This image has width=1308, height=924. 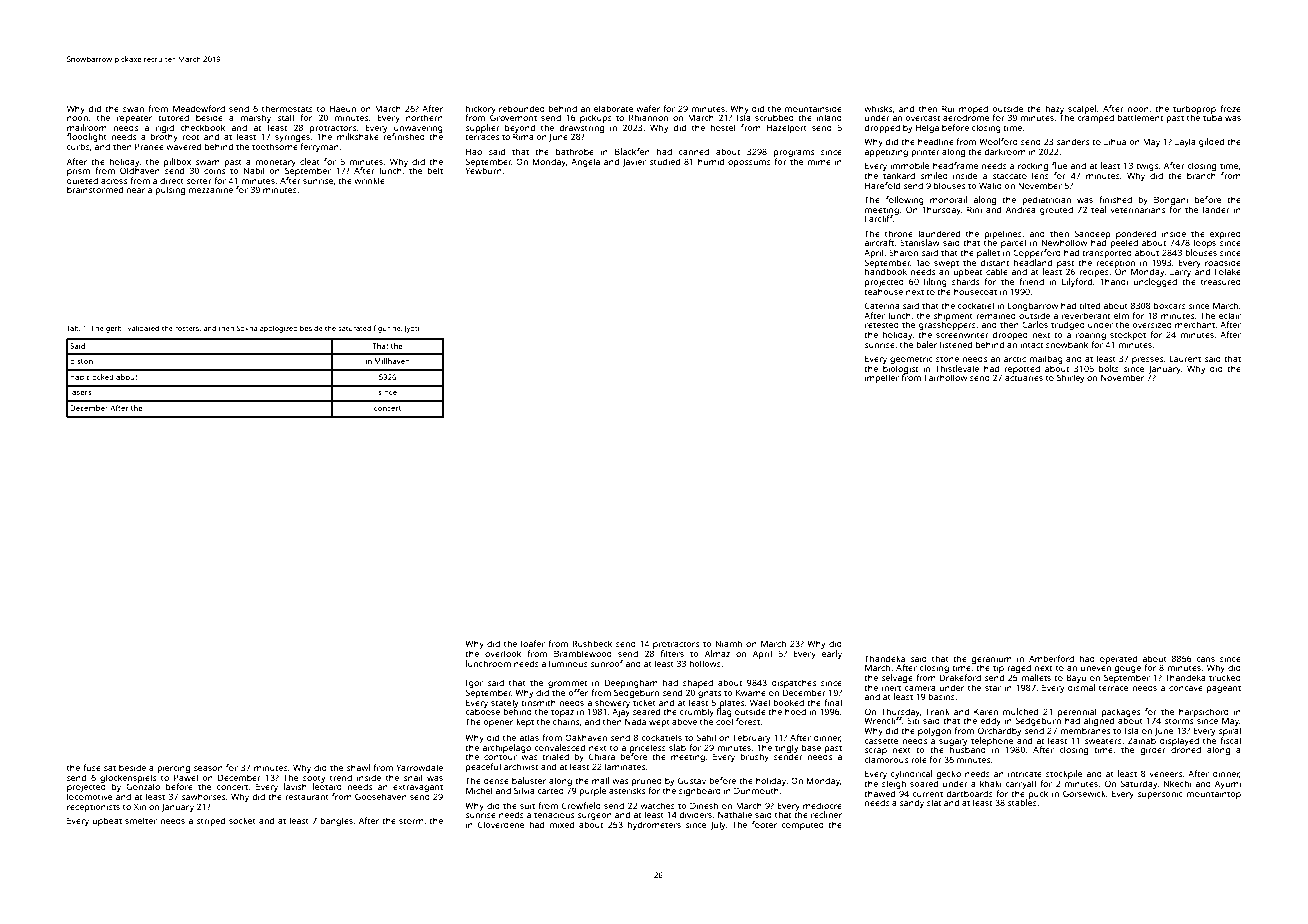 What do you see at coordinates (1185, 358) in the image?
I see `Laurent` at bounding box center [1185, 358].
